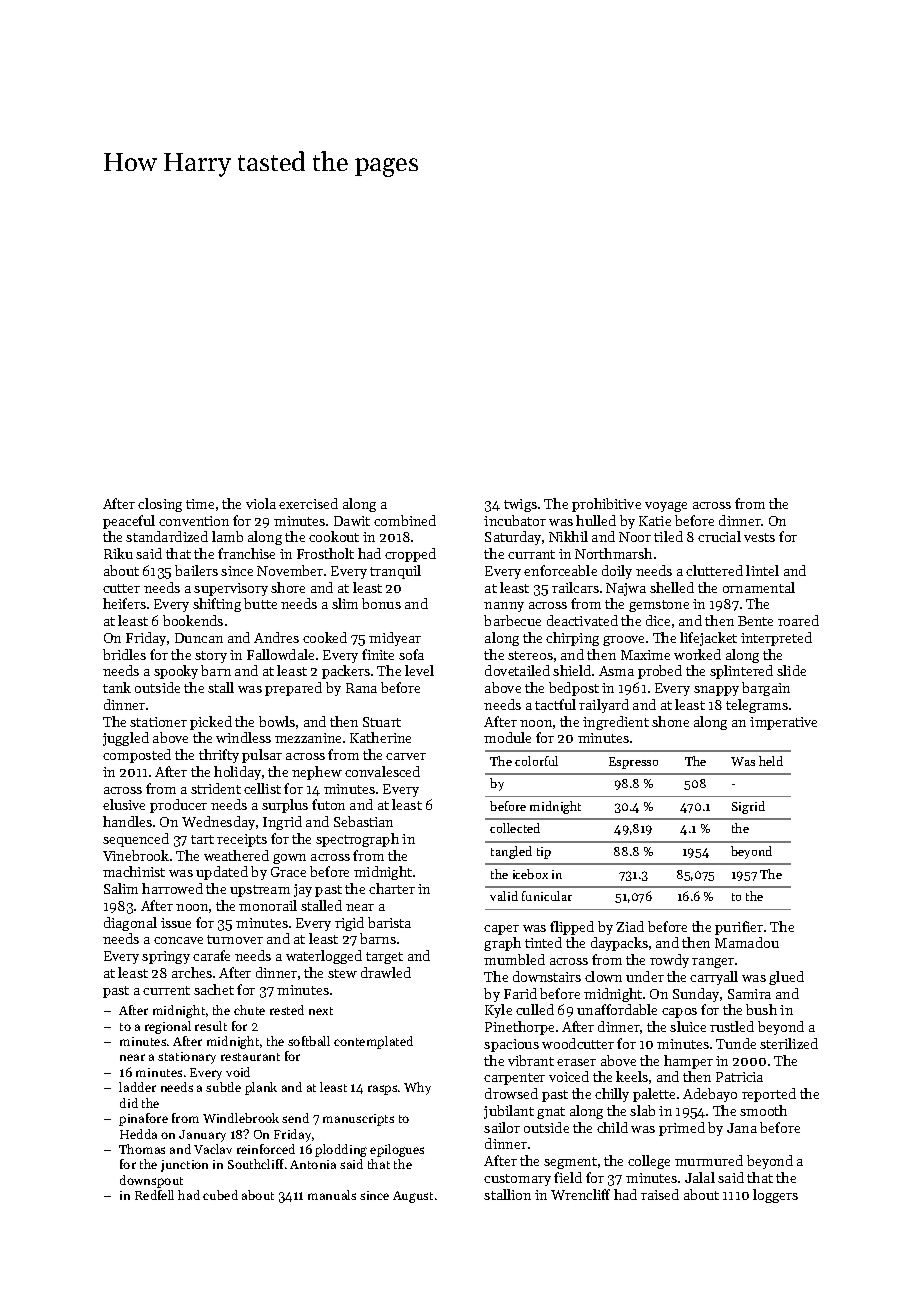  I want to click on barbecue, so click(512, 620).
